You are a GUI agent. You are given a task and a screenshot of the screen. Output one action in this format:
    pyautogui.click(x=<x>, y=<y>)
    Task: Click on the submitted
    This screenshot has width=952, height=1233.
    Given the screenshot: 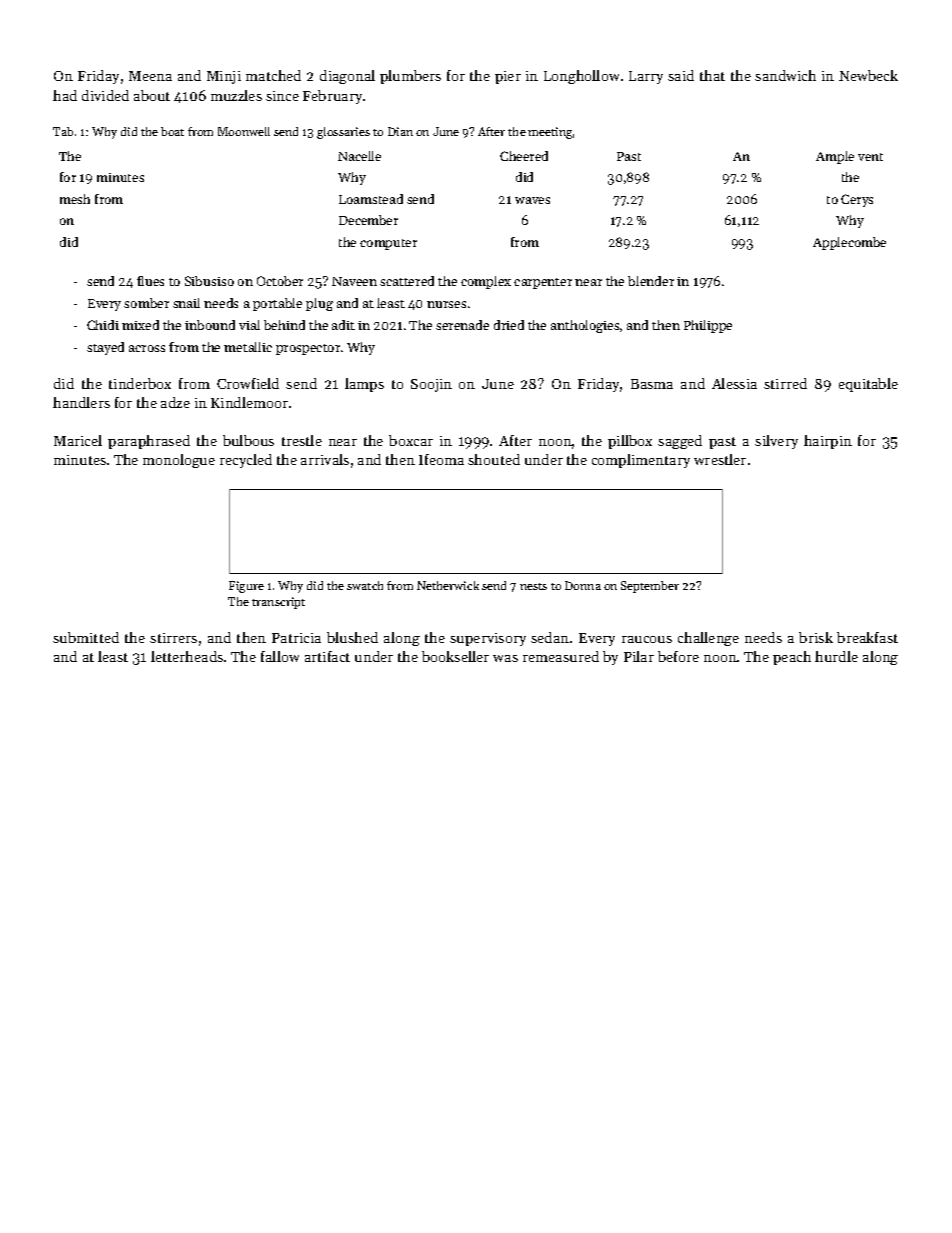 What is the action you would take?
    pyautogui.click(x=86, y=637)
